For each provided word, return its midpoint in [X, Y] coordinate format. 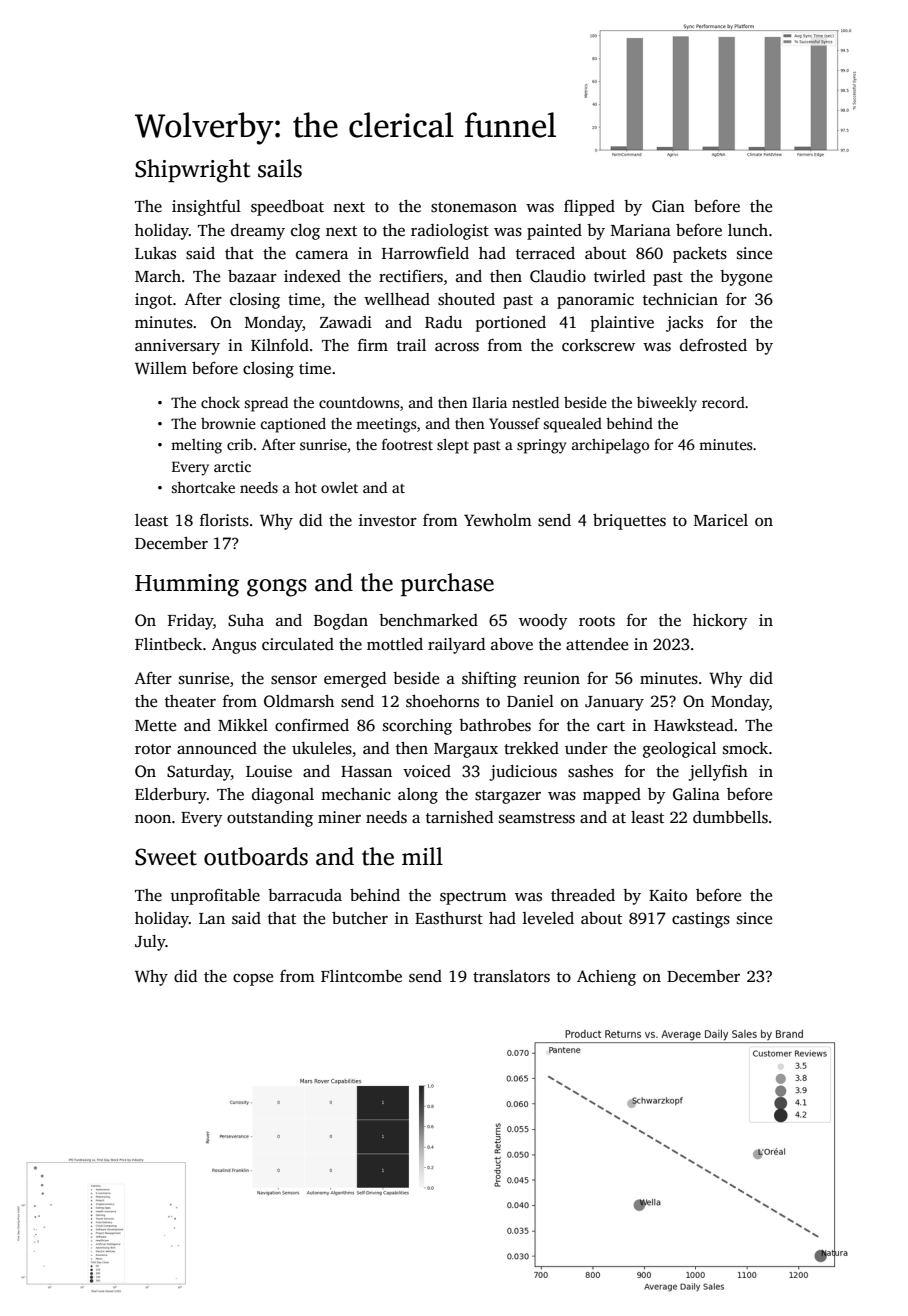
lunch [748, 230]
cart [611, 726]
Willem [161, 368]
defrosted [713, 345]
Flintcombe [361, 976]
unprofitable [215, 897]
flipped [589, 208]
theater [190, 701]
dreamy [258, 232]
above [512, 644]
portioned [511, 324]
